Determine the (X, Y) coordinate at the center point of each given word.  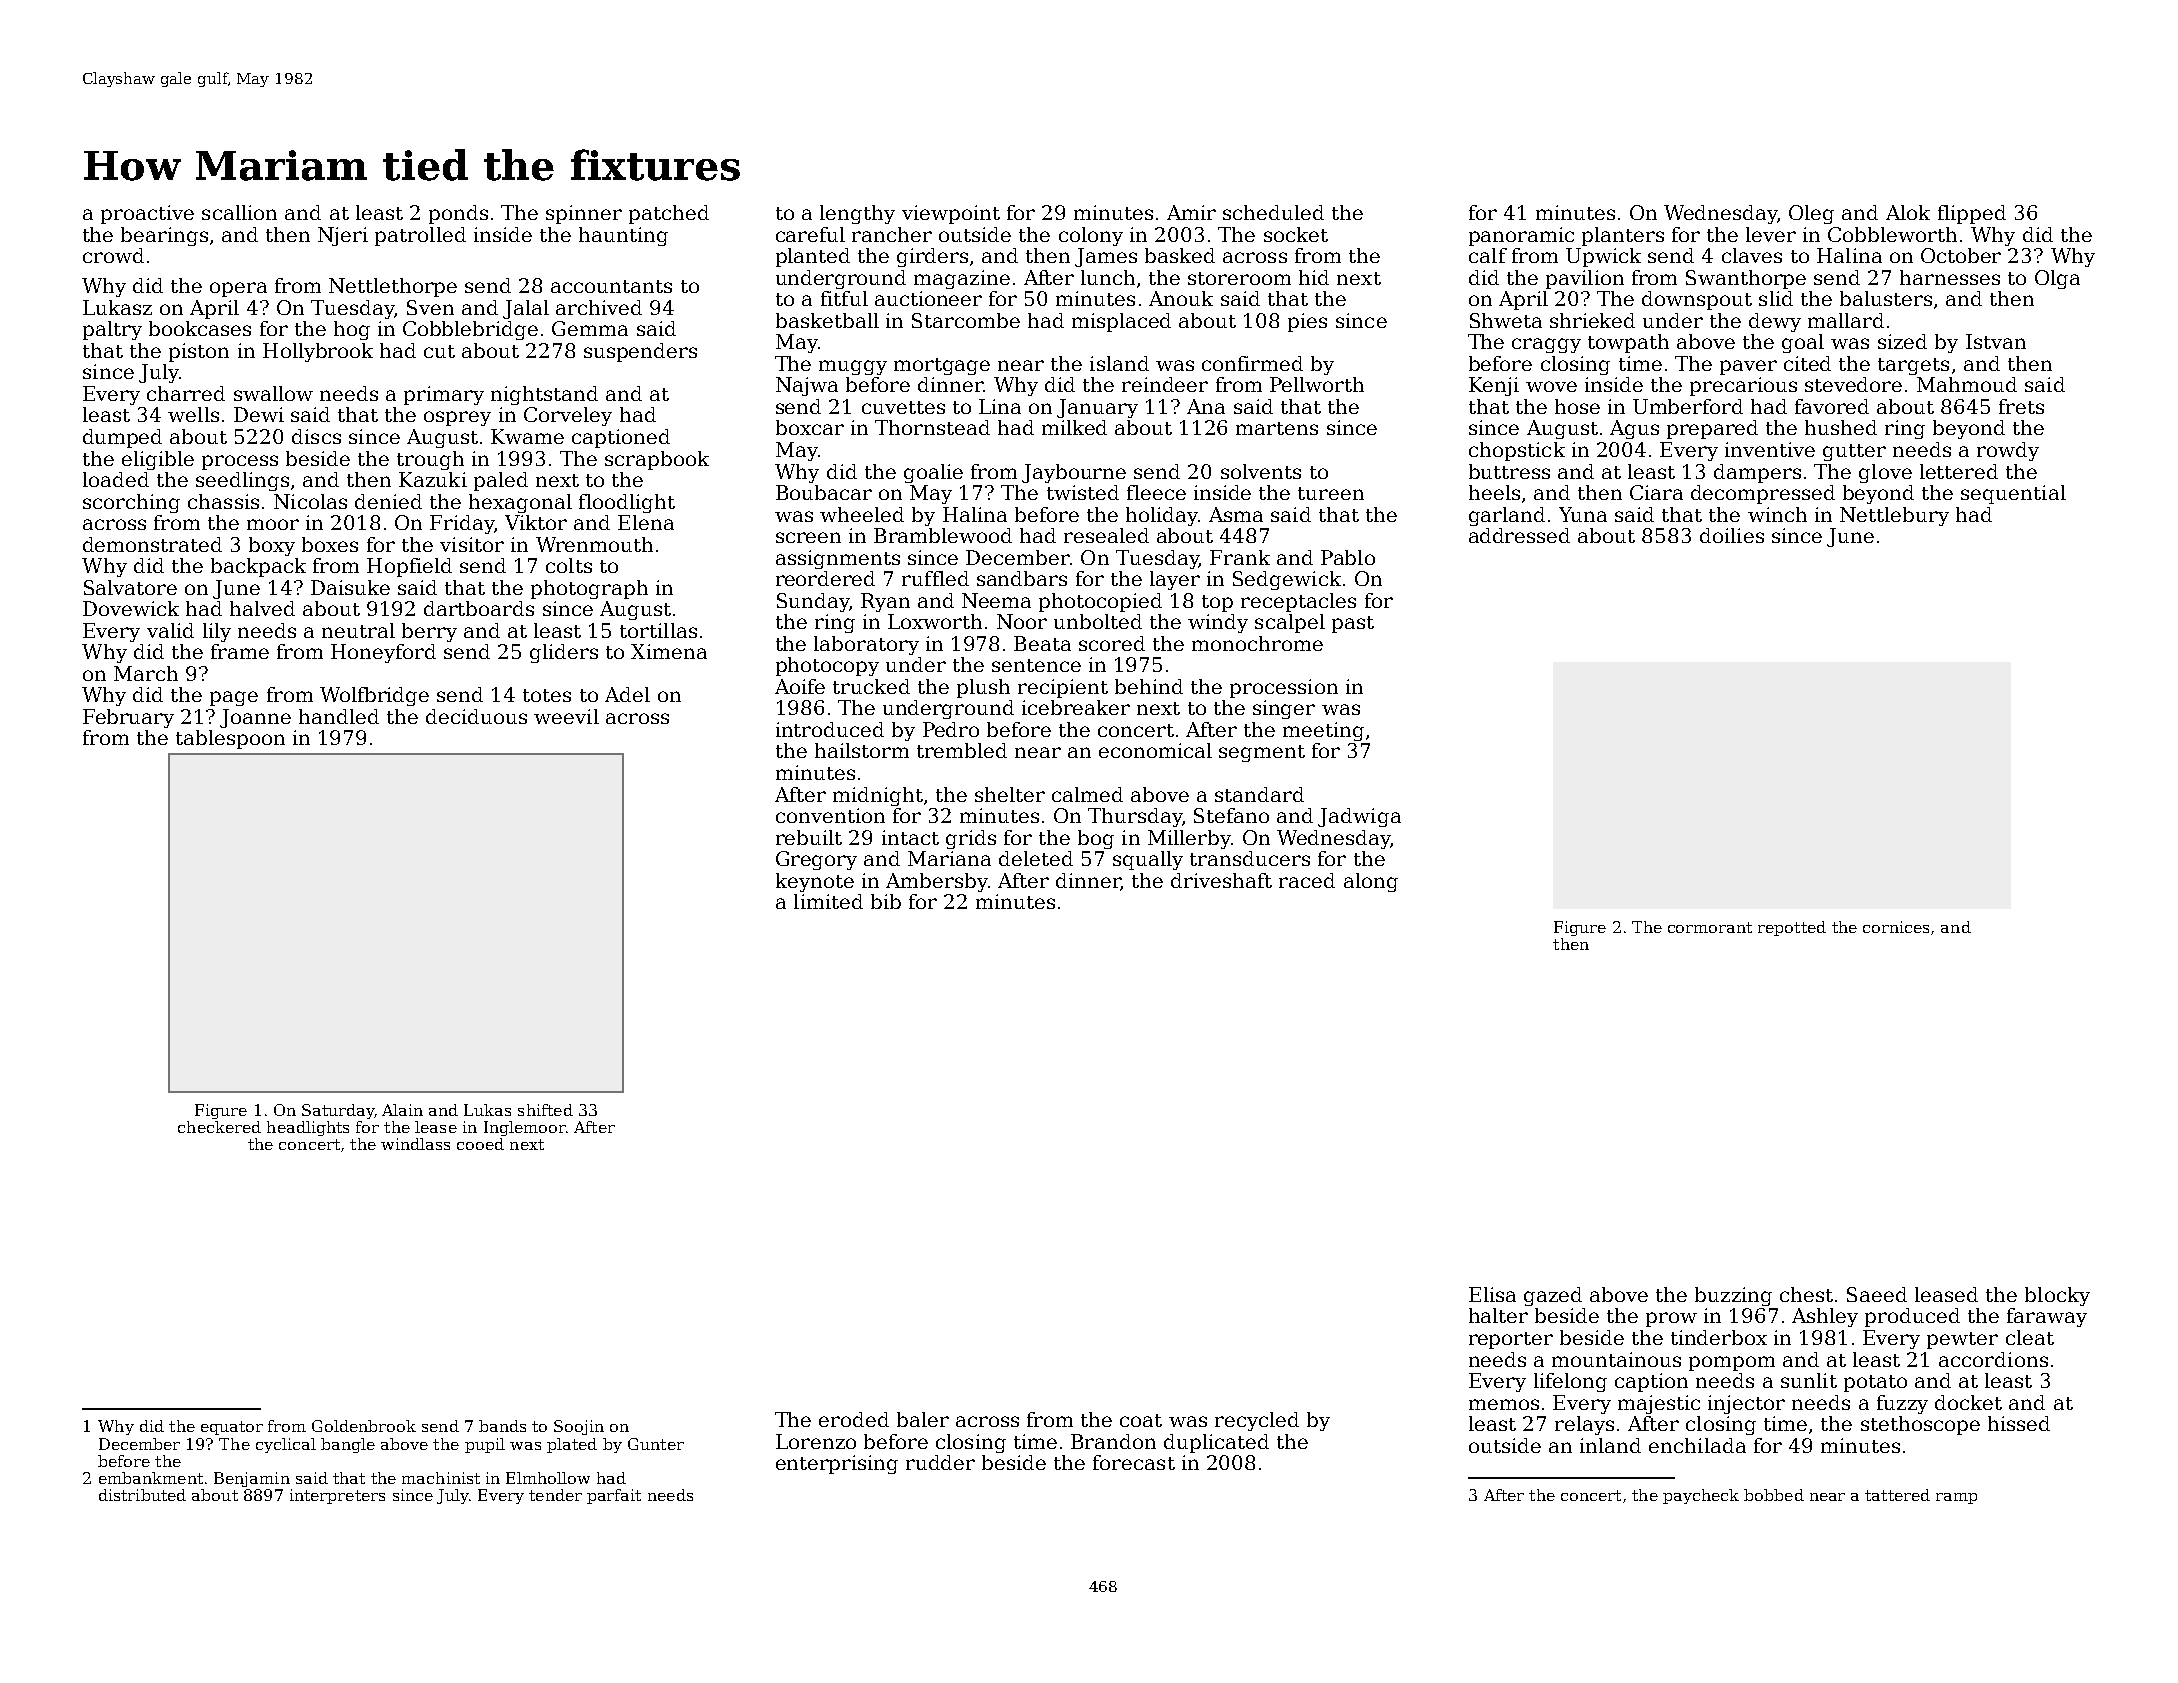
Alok (1908, 212)
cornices (1896, 927)
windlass (415, 1144)
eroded (854, 1419)
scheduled (1273, 212)
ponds (458, 214)
